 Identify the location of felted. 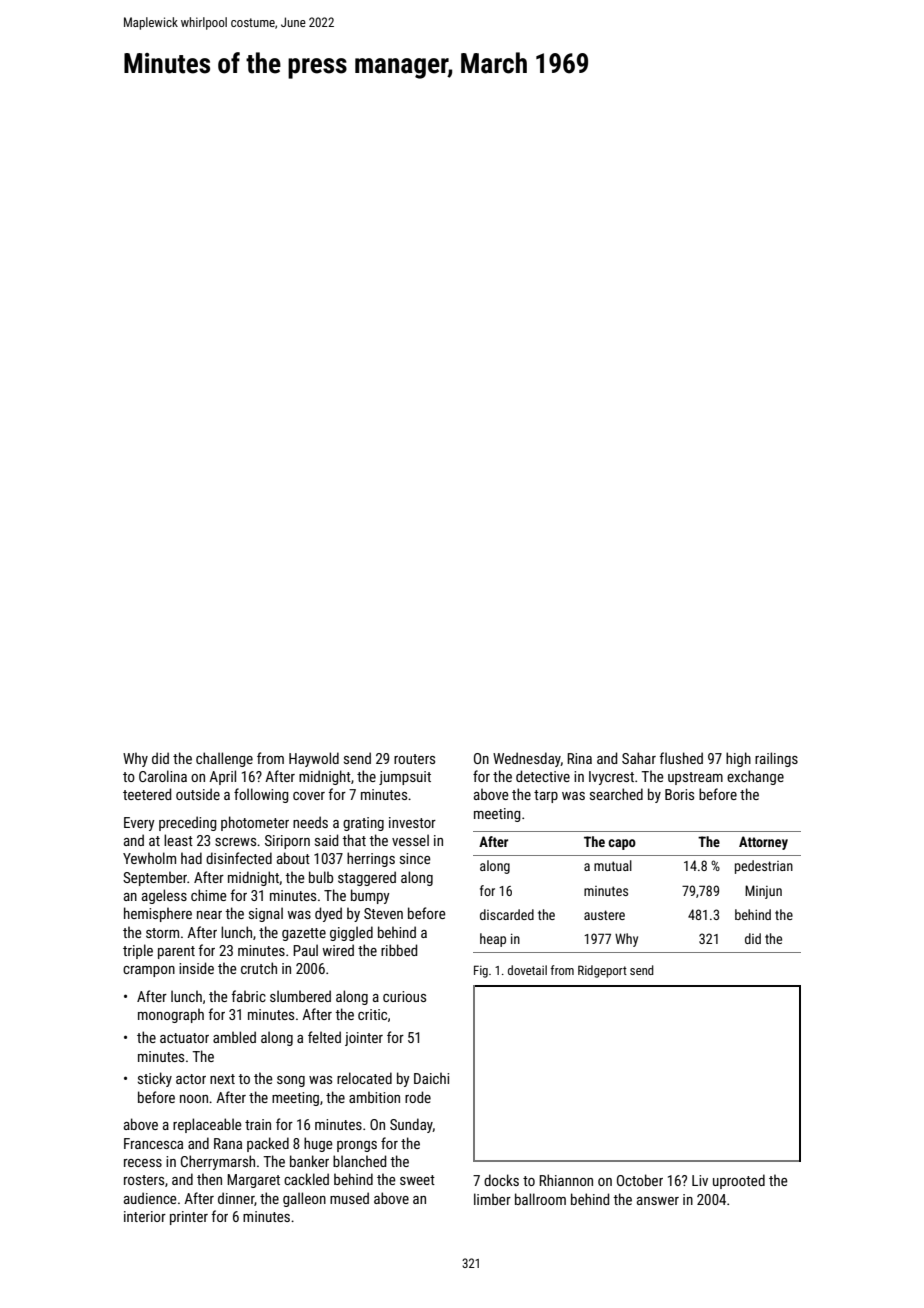
(324, 1037).
